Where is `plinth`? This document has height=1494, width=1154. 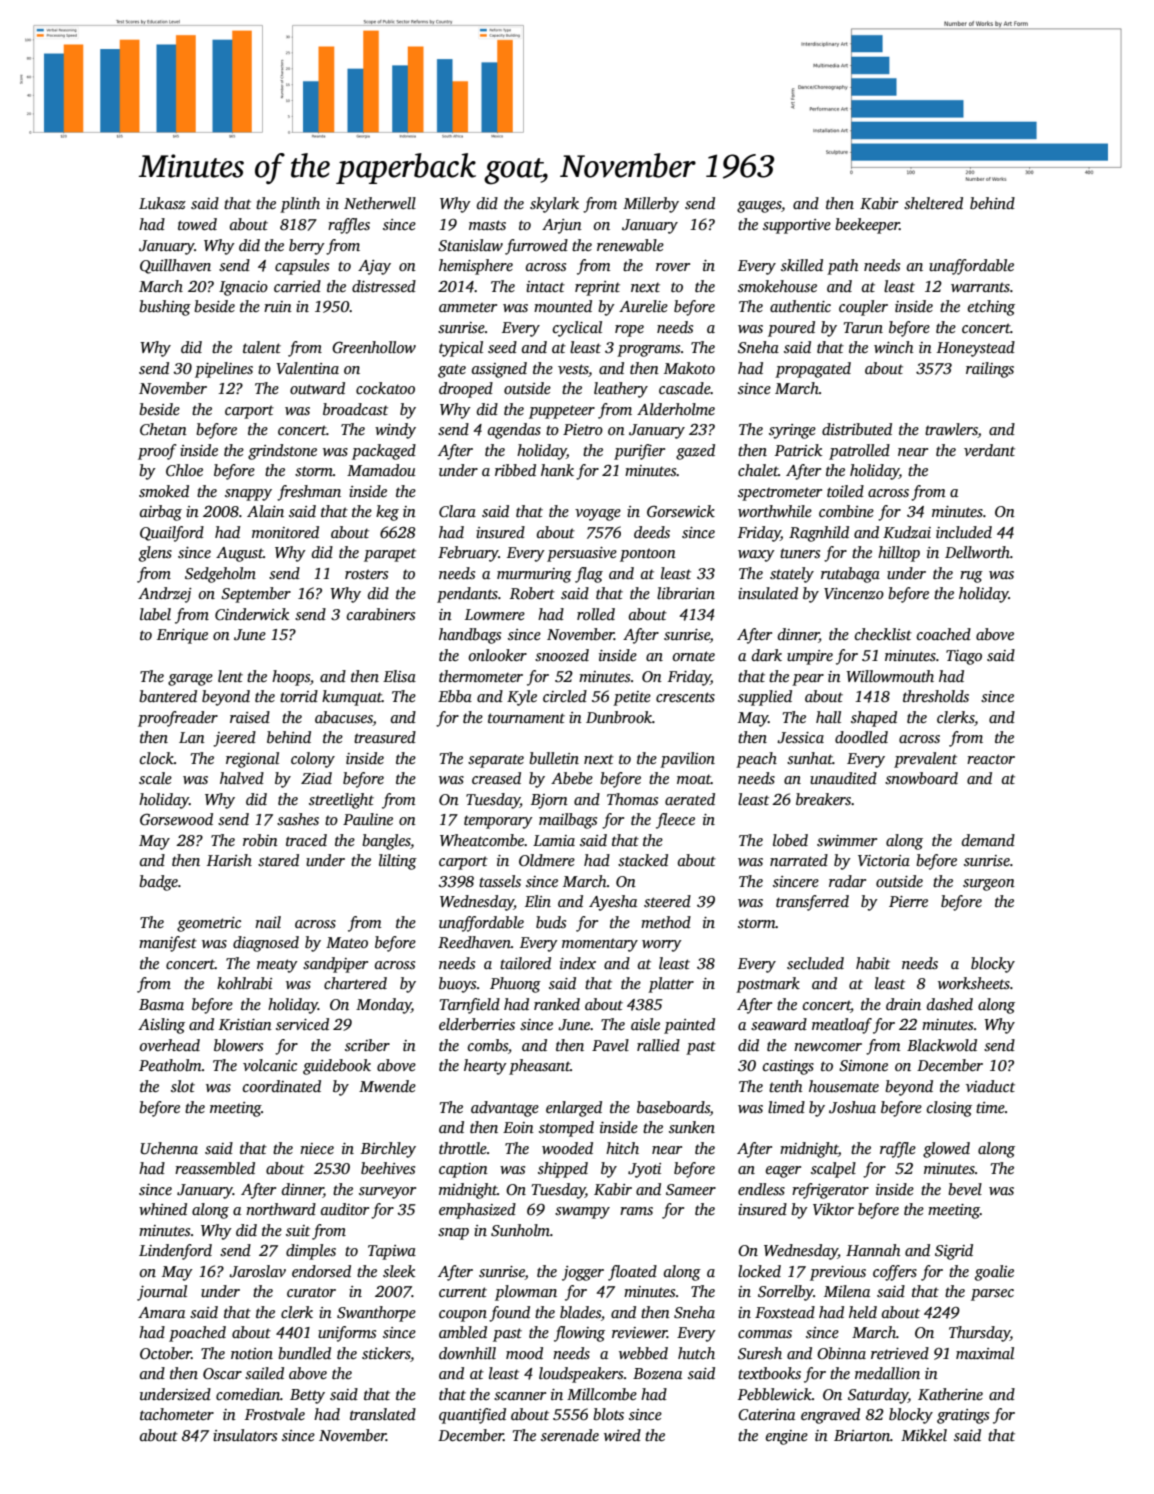
plinth is located at coordinates (300, 205).
